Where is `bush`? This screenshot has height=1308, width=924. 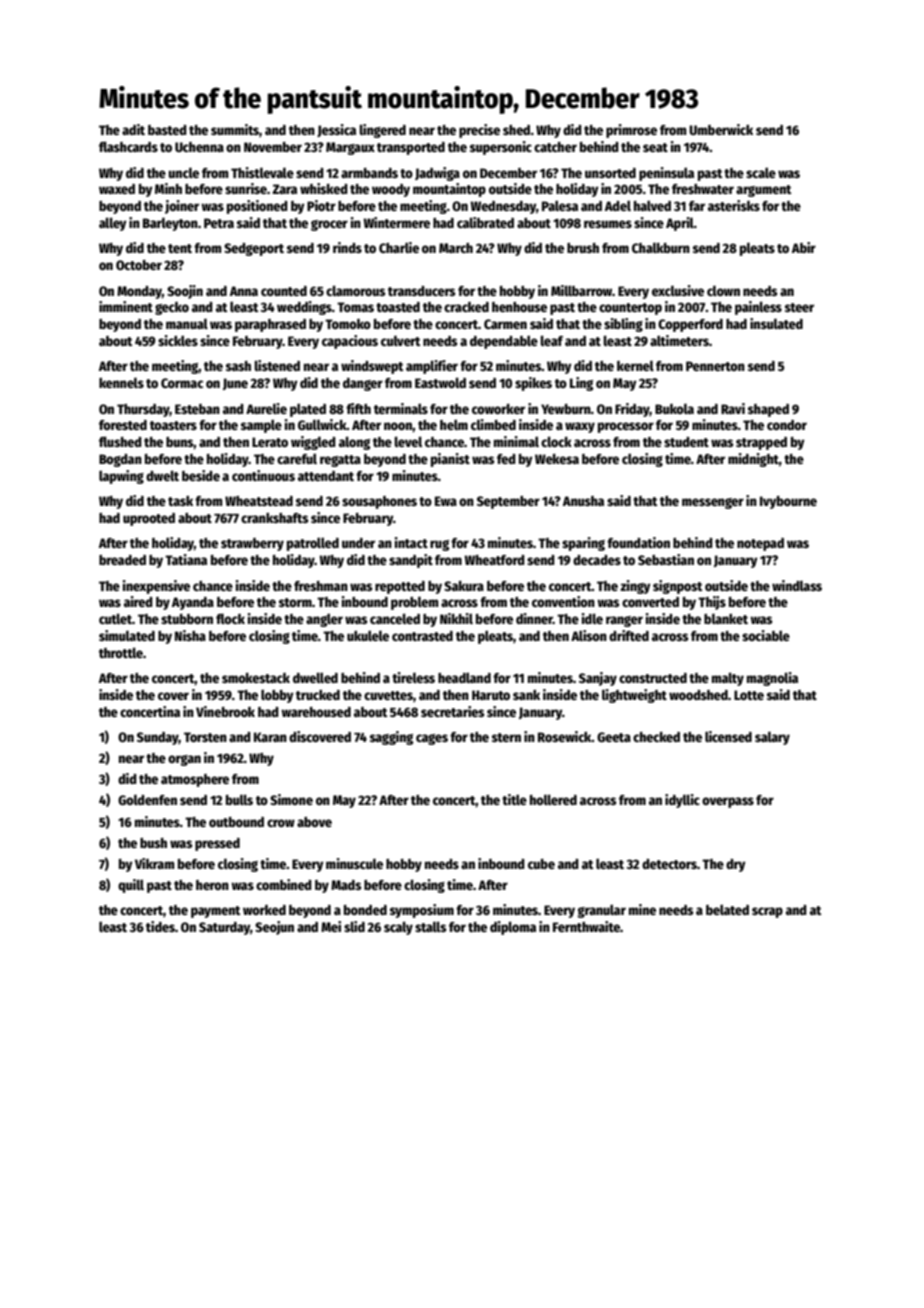 bush is located at coordinates (153, 843).
